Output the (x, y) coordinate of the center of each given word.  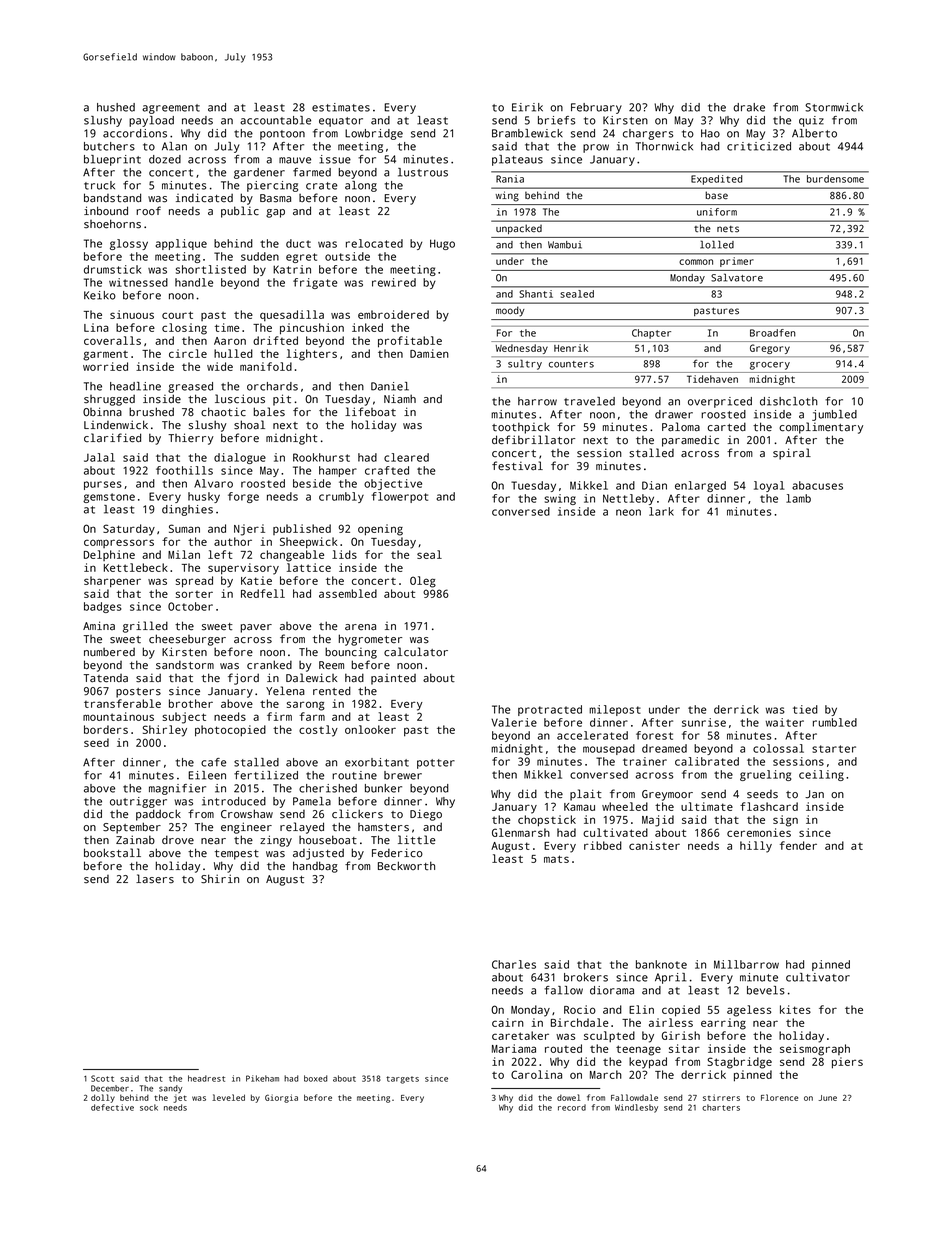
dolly (103, 1098)
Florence (779, 1097)
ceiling (821, 775)
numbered (109, 652)
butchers (109, 146)
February (596, 108)
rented (332, 691)
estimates (341, 107)
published (302, 529)
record (572, 1107)
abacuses (817, 485)
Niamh (400, 399)
